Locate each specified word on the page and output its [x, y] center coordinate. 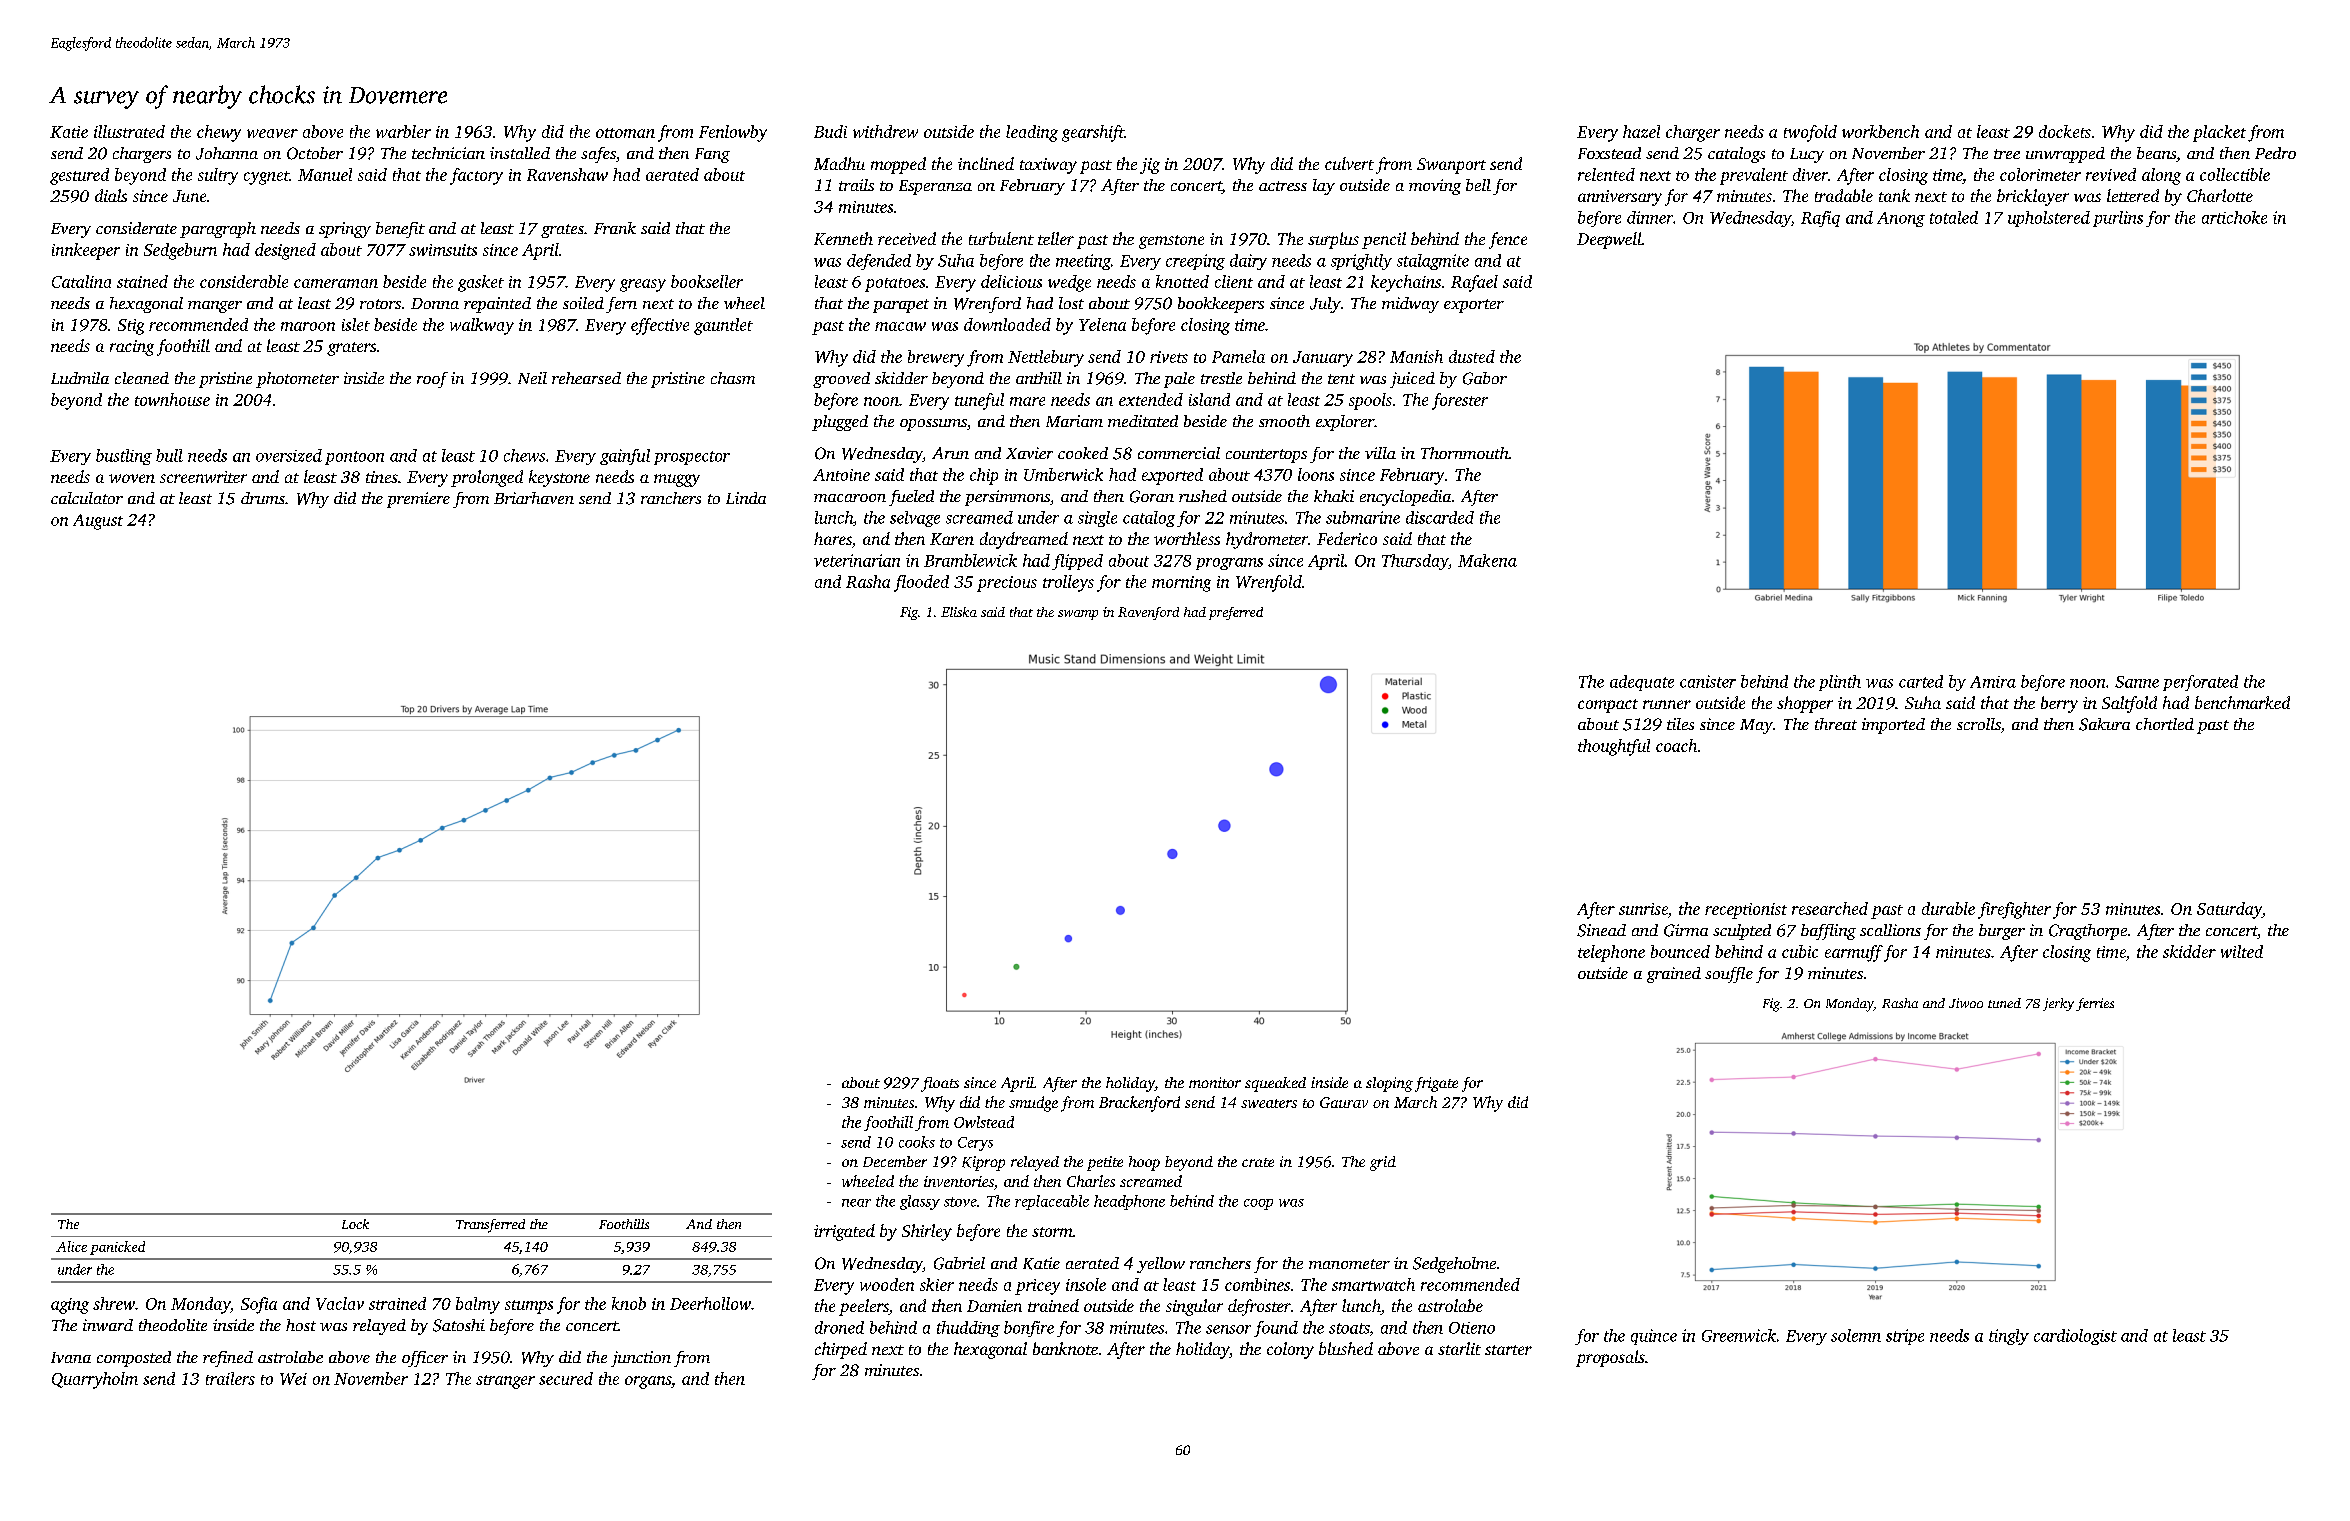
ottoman [625, 133]
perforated [2200, 683]
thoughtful [1614, 747]
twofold [1810, 133]
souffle [1729, 975]
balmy [478, 1305]
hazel [1641, 131]
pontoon [354, 458]
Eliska [959, 612]
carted [1921, 681]
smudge [1033, 1104]
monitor [1215, 1082]
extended [1151, 399]
